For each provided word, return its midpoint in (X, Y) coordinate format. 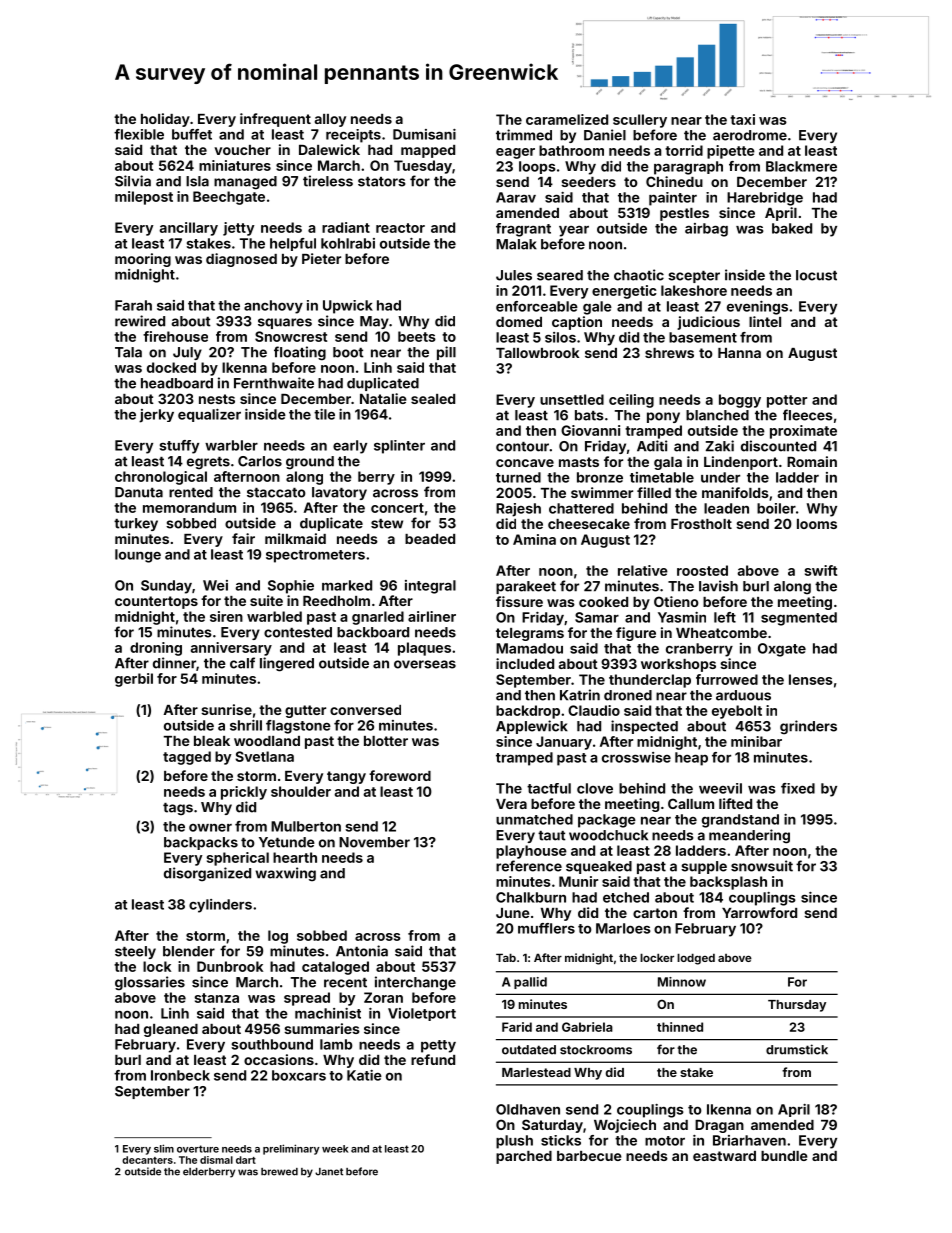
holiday (165, 120)
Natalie (383, 398)
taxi (742, 119)
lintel (765, 321)
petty (438, 1046)
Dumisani (424, 134)
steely (135, 952)
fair (243, 538)
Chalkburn (531, 897)
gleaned (171, 1030)
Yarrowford (759, 912)
